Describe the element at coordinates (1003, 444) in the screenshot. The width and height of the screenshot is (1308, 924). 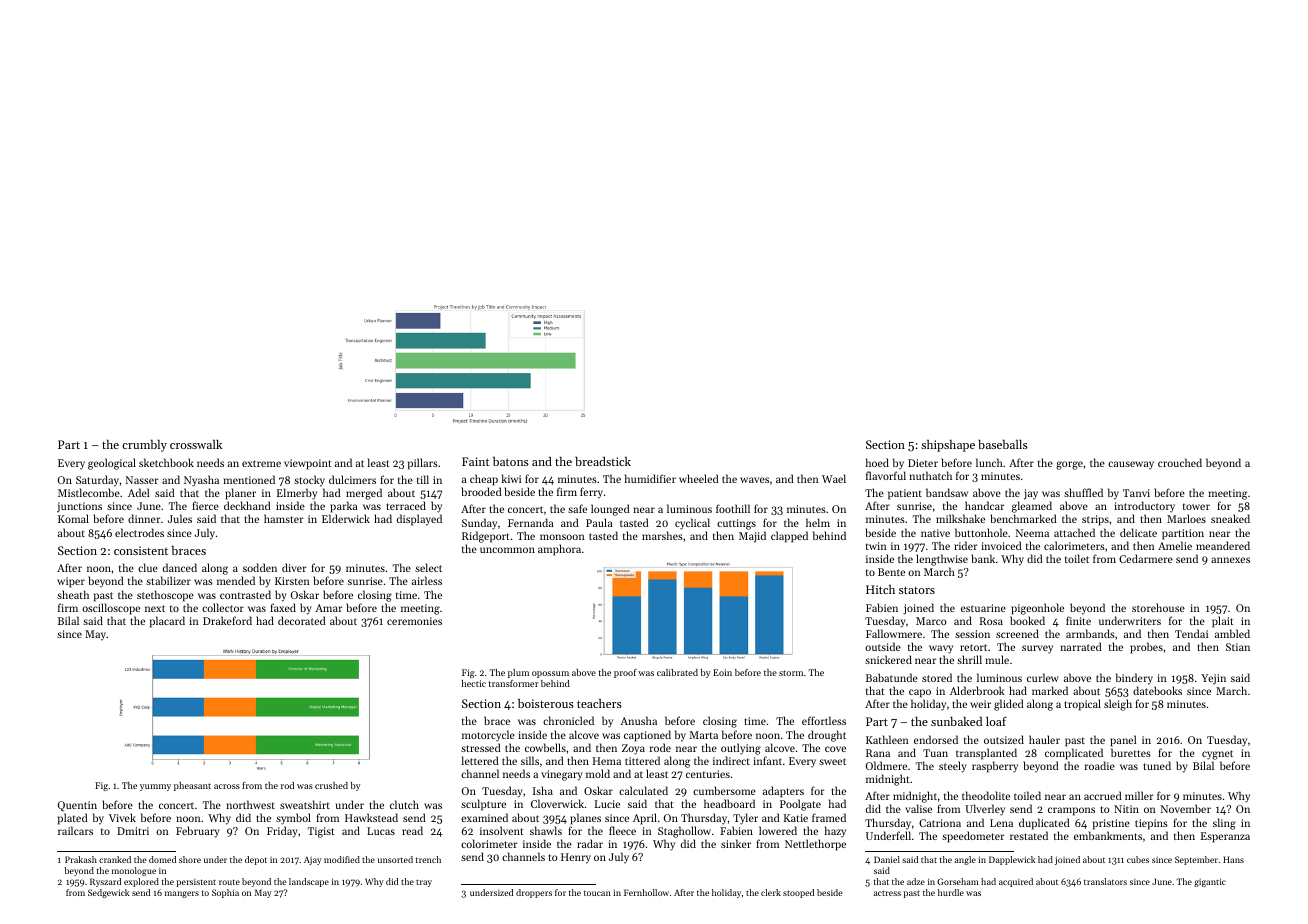
I see `baseballs` at that location.
